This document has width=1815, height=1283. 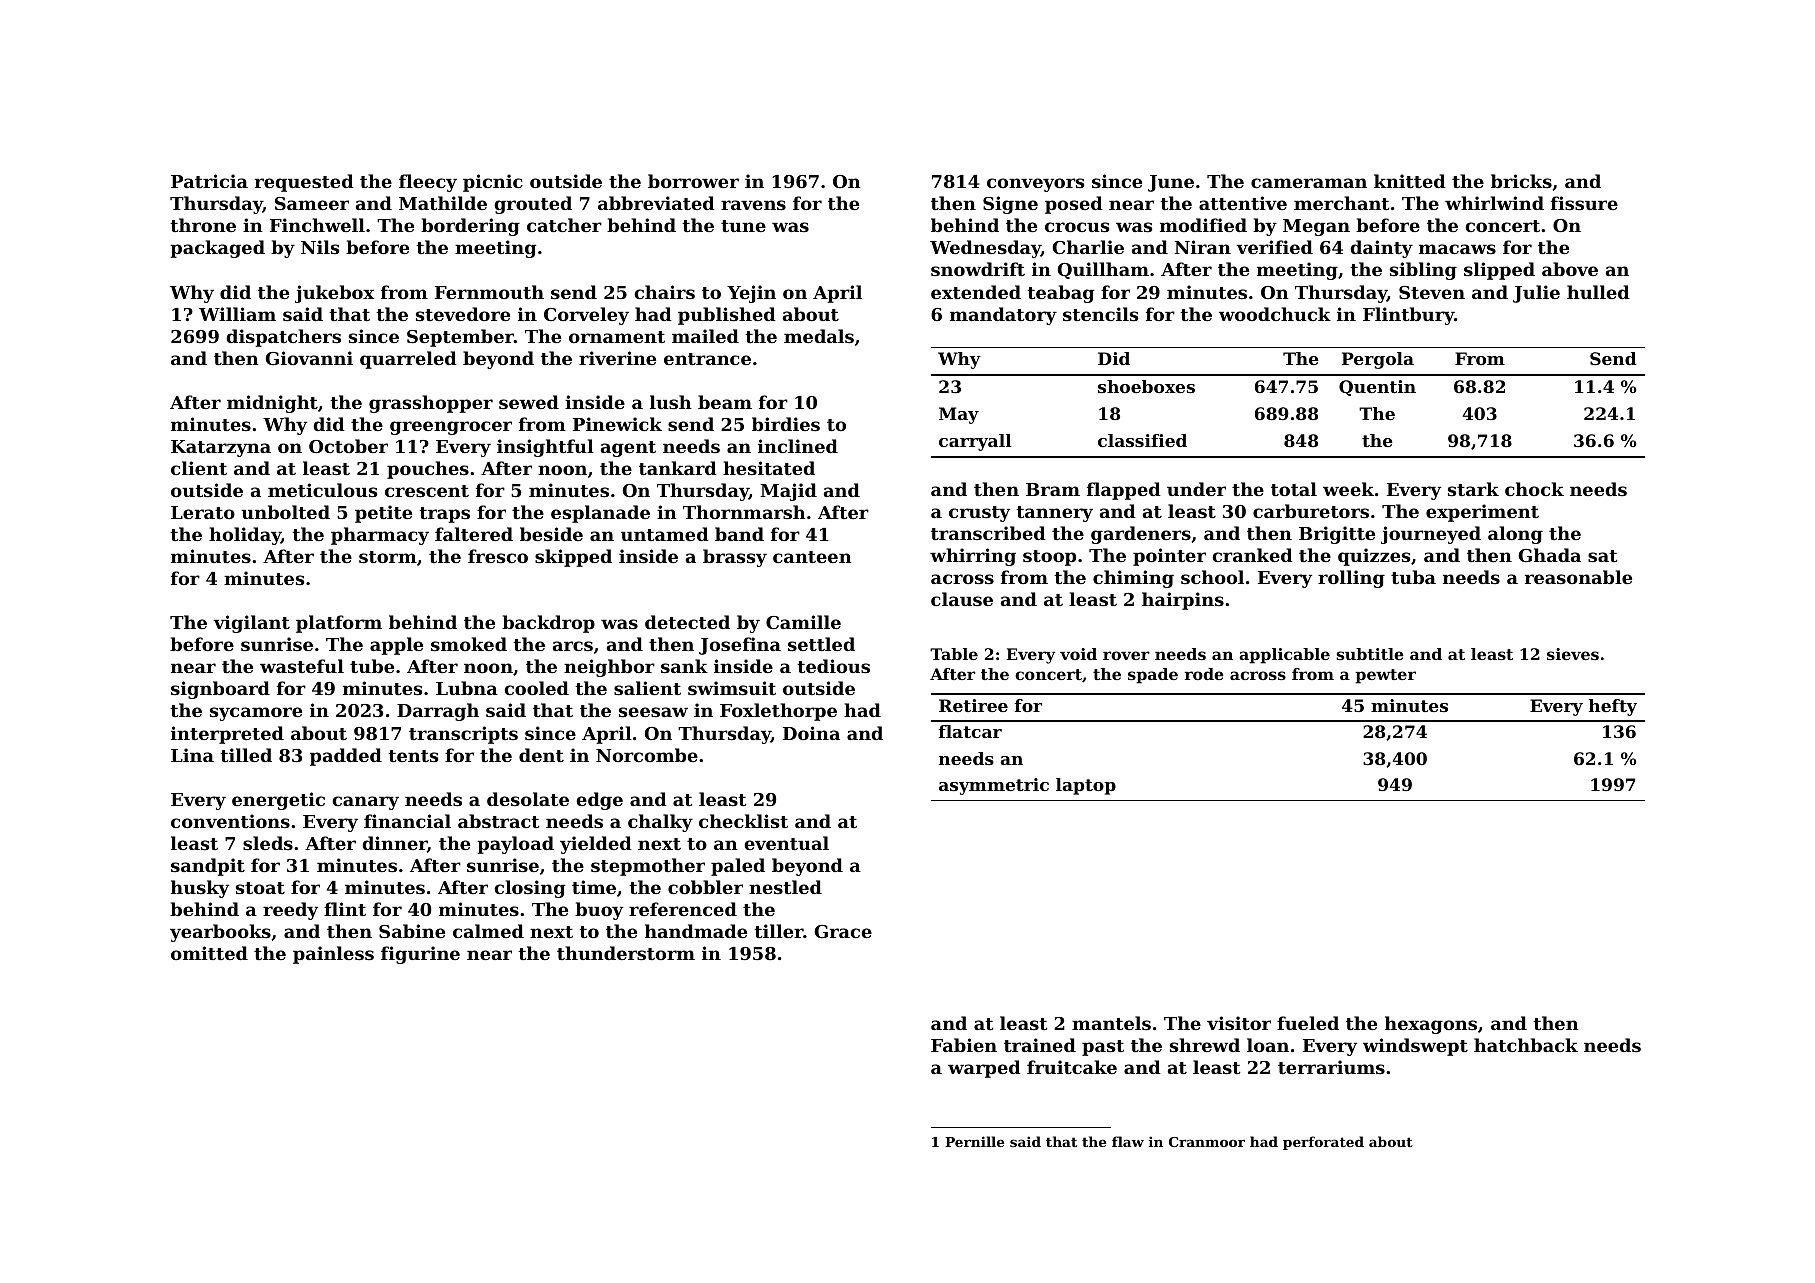 What do you see at coordinates (1086, 786) in the document?
I see `laptop` at bounding box center [1086, 786].
